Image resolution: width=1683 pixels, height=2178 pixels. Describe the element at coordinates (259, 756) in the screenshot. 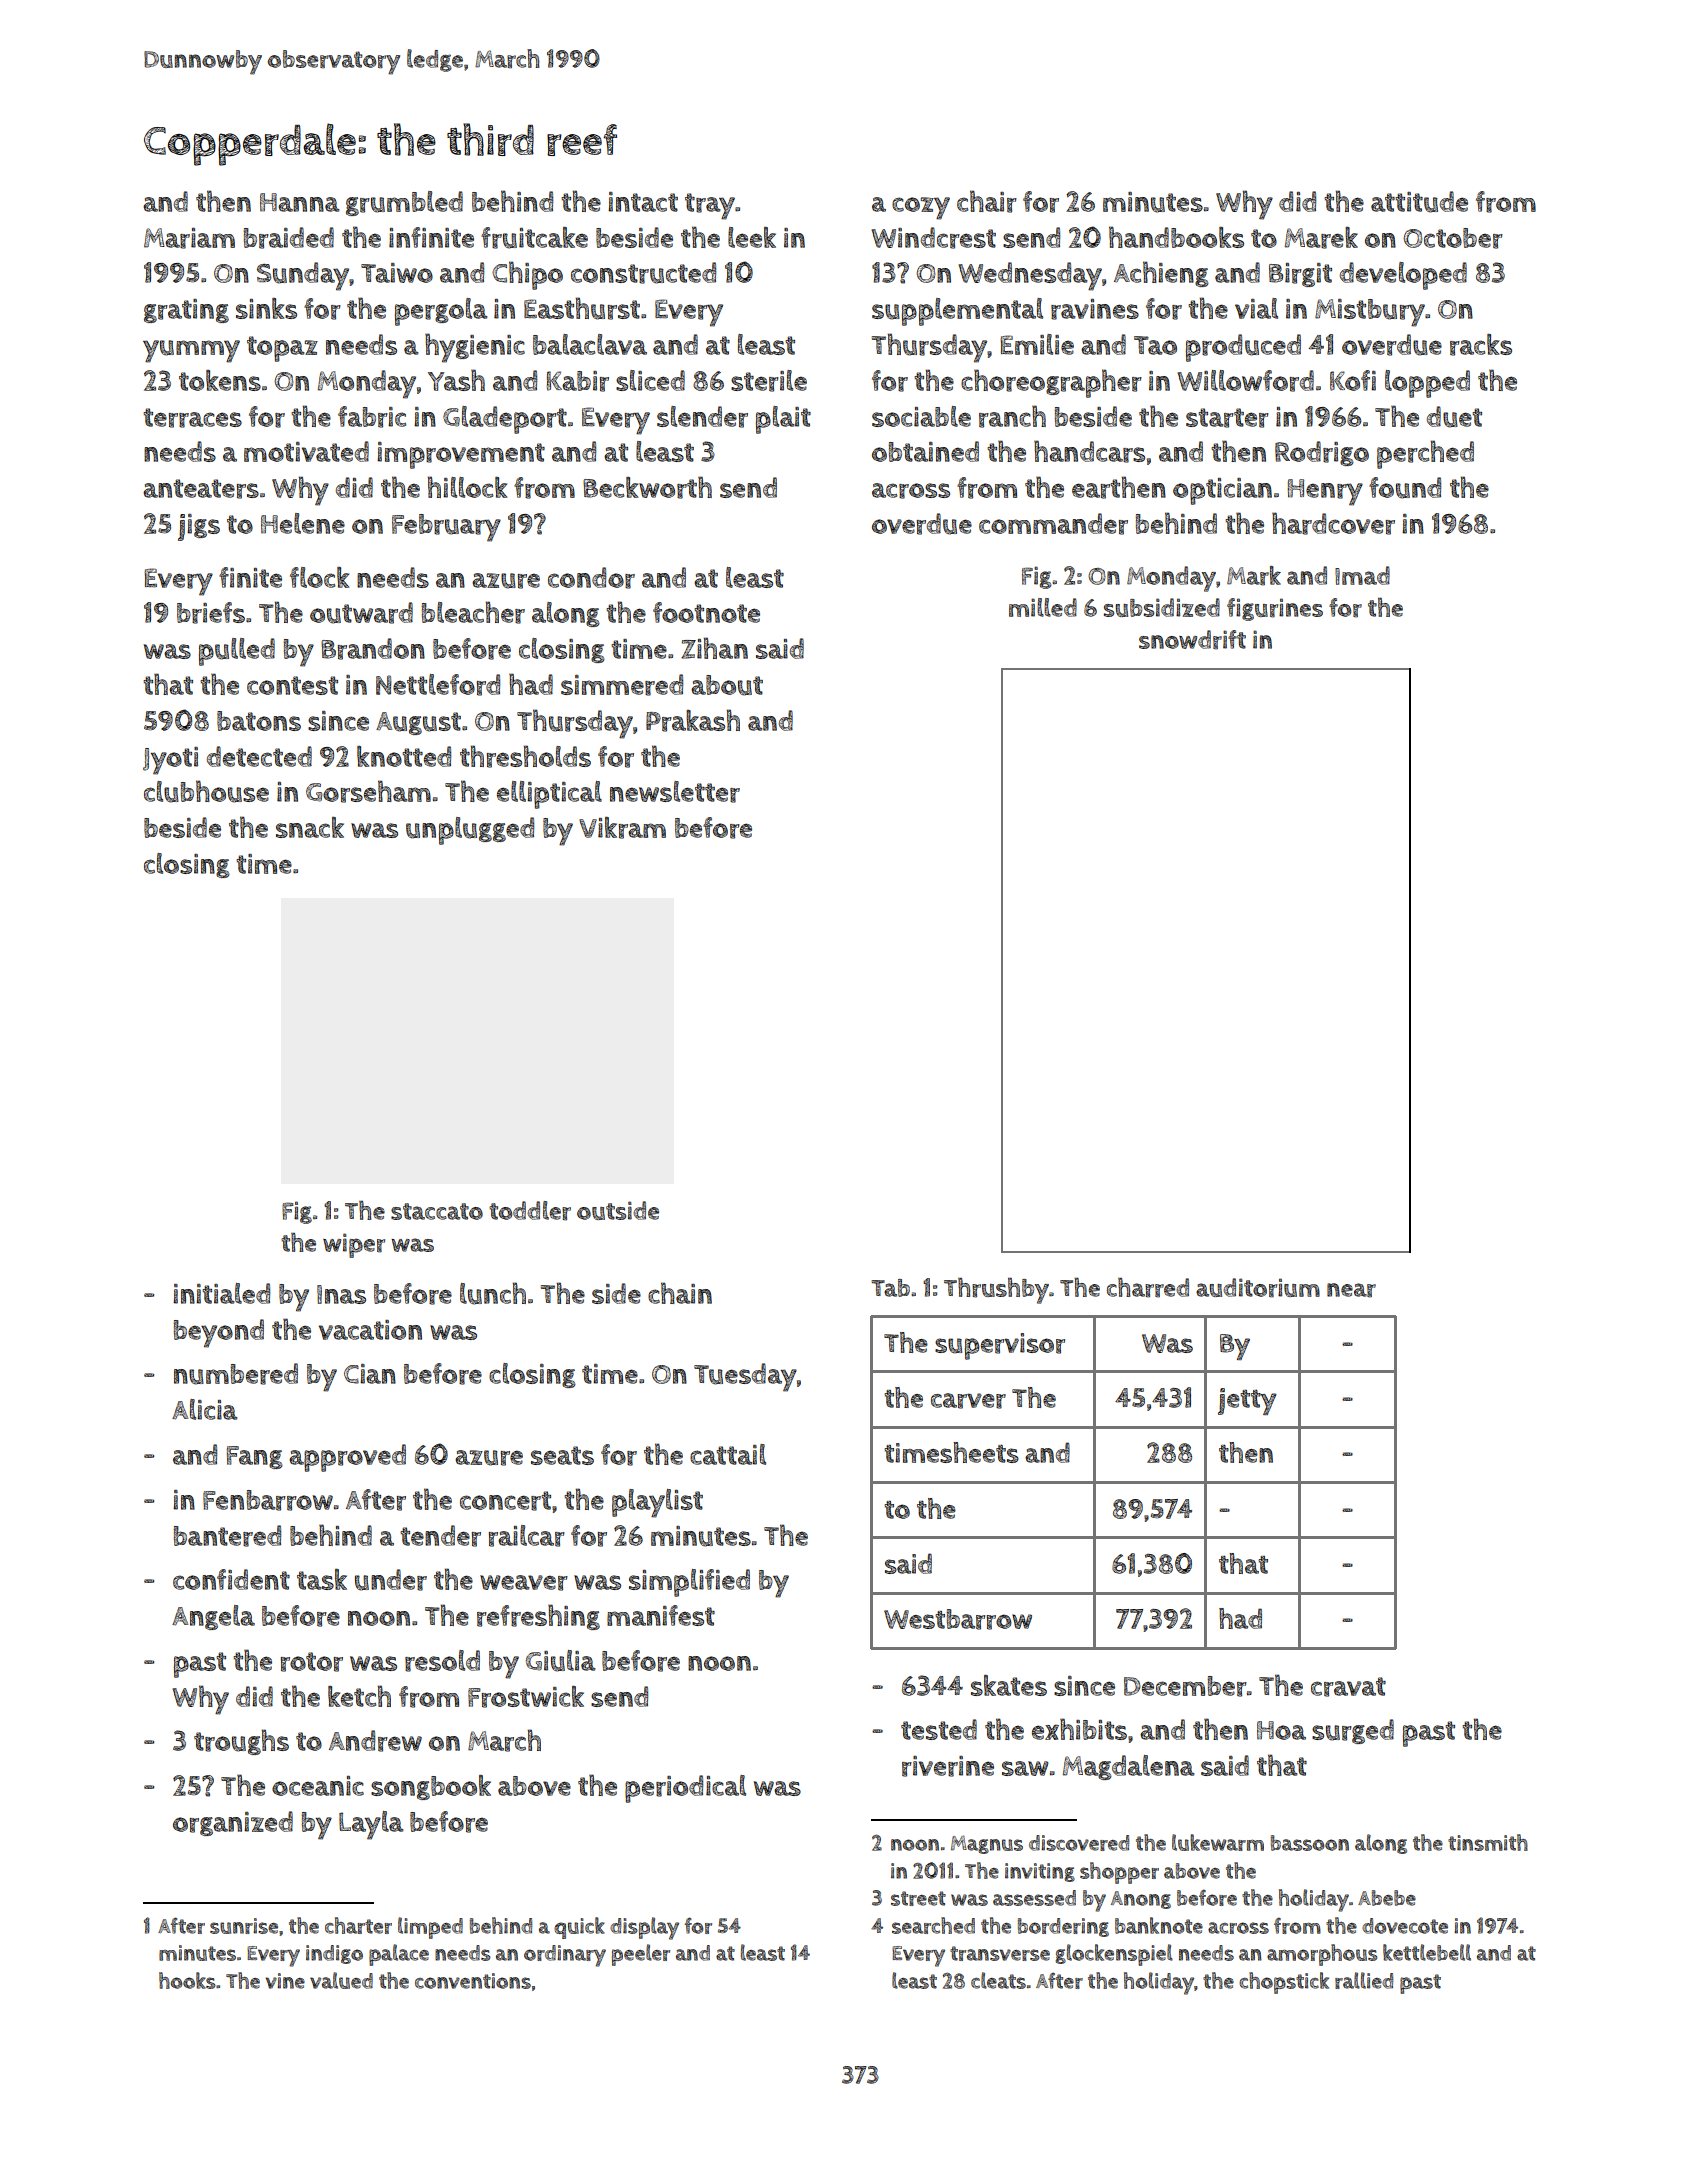

I see `detected` at that location.
